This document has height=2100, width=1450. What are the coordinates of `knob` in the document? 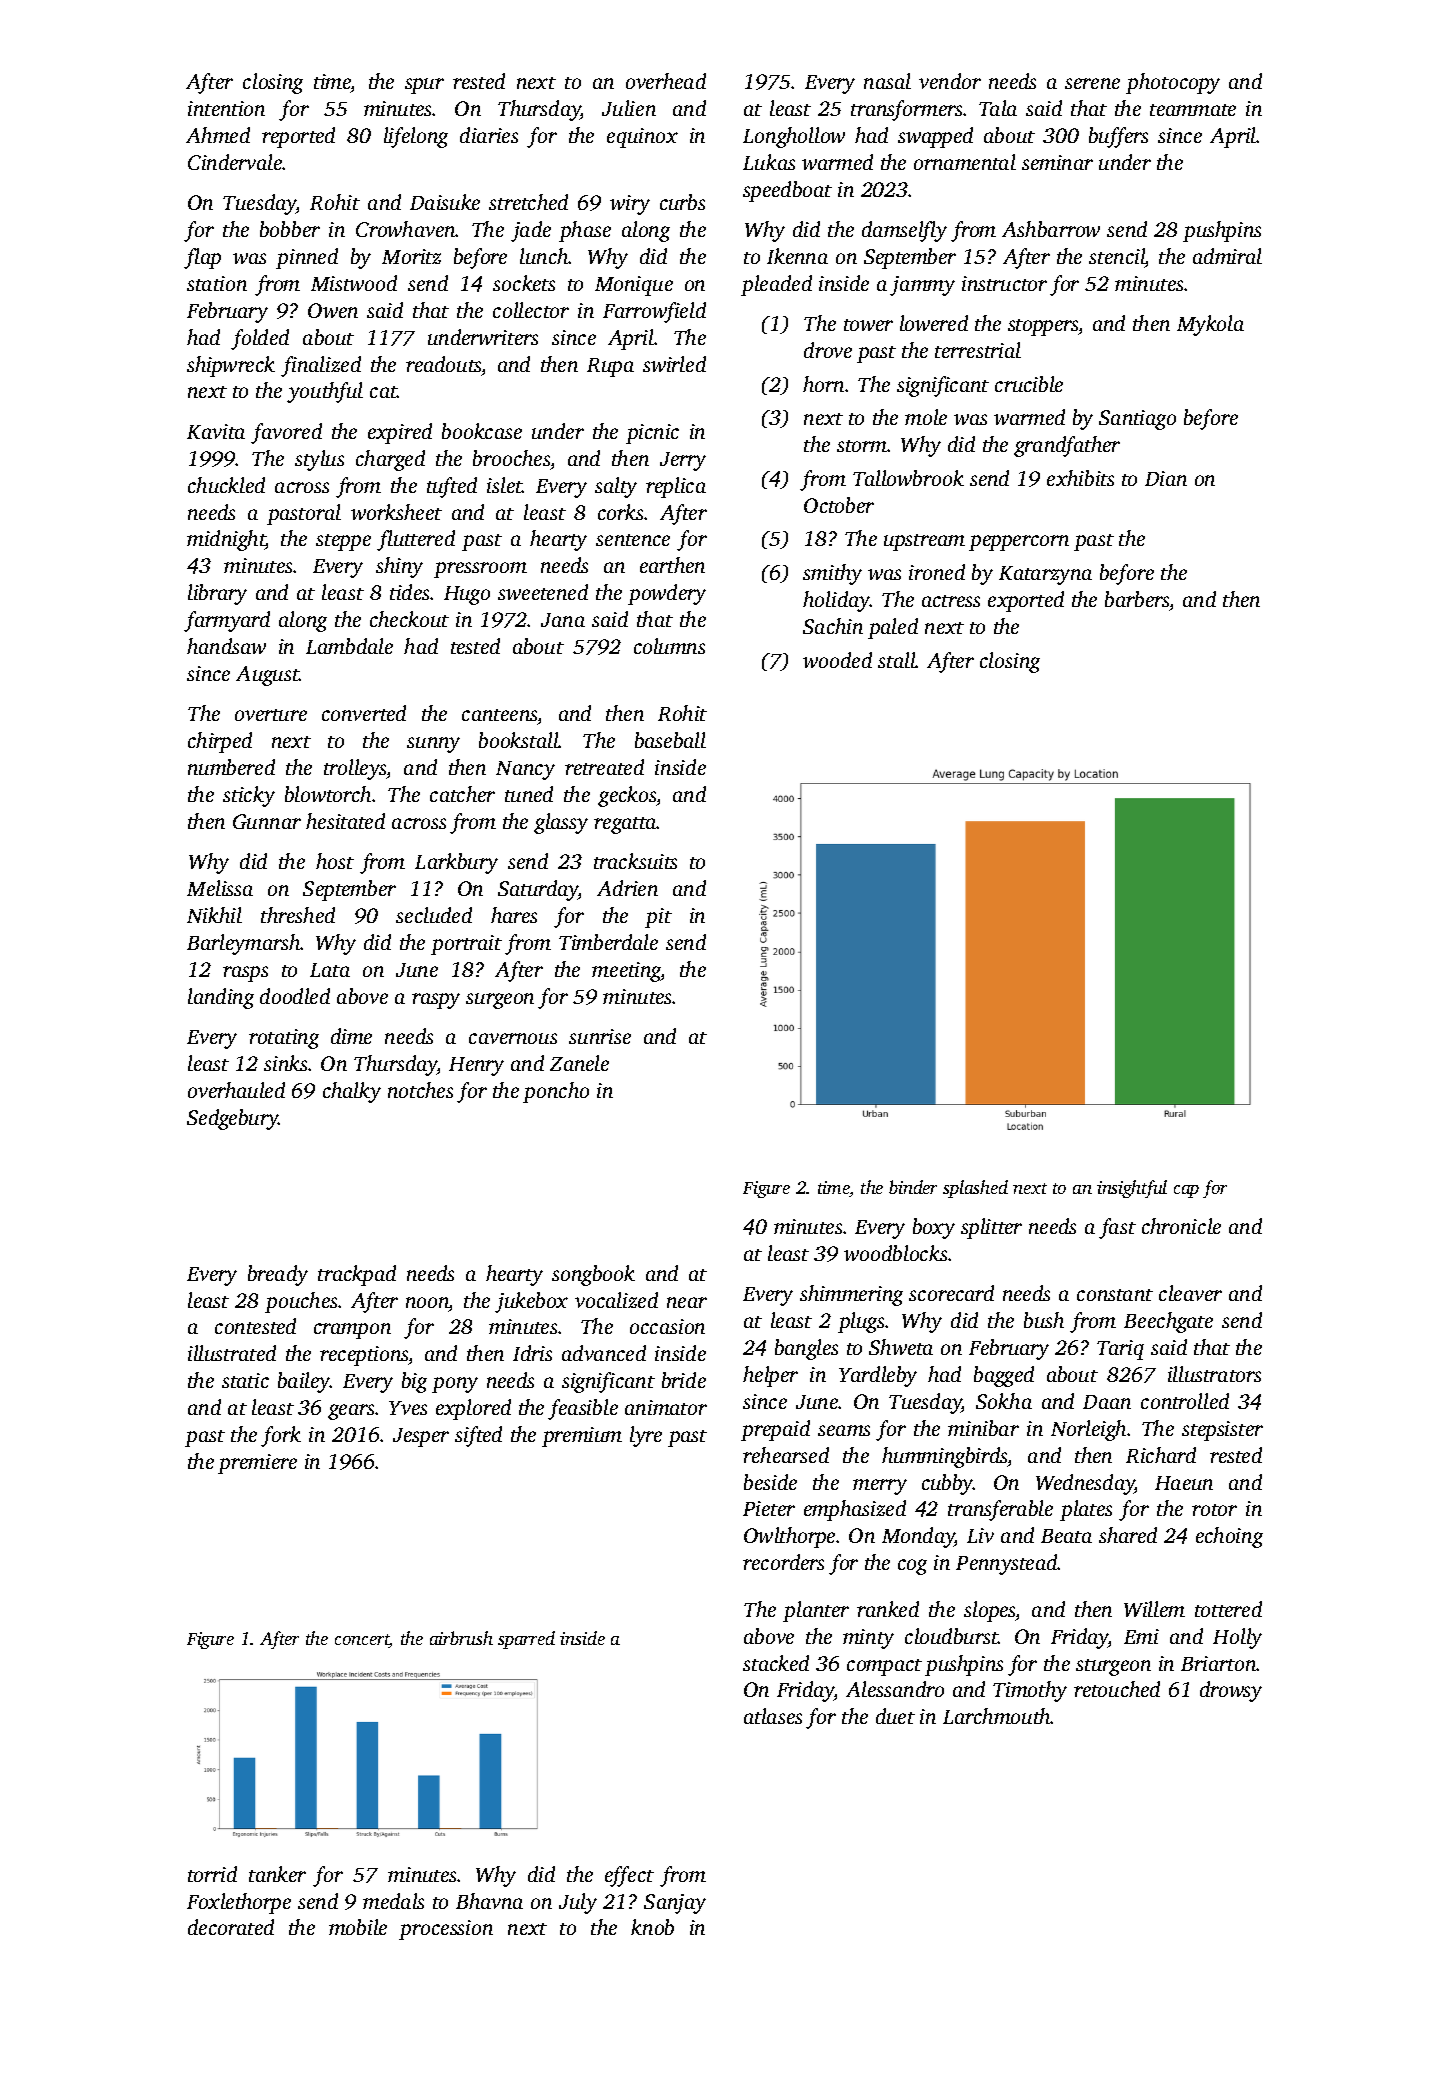 It's located at (652, 1927).
